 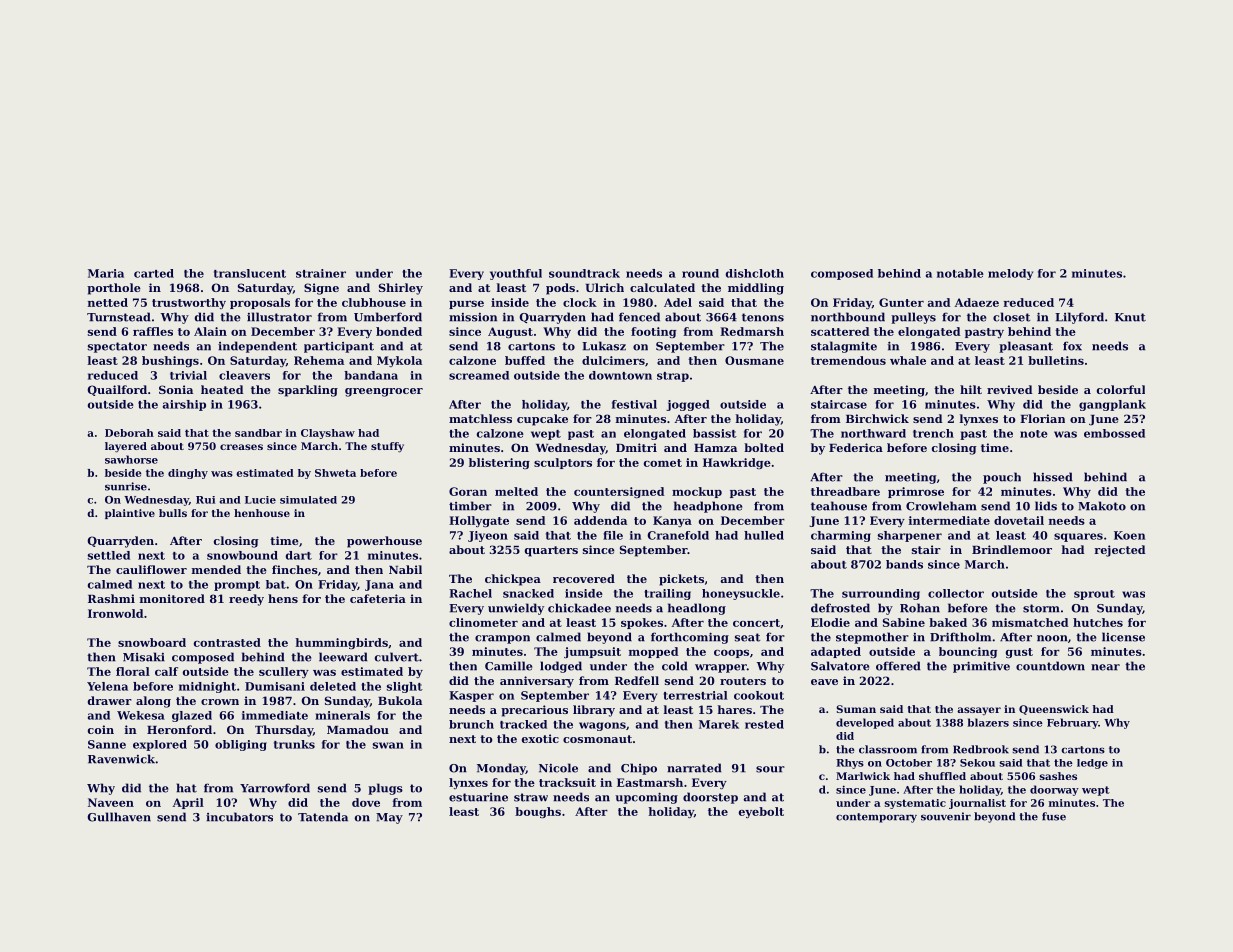 What do you see at coordinates (904, 564) in the document?
I see `bands` at bounding box center [904, 564].
